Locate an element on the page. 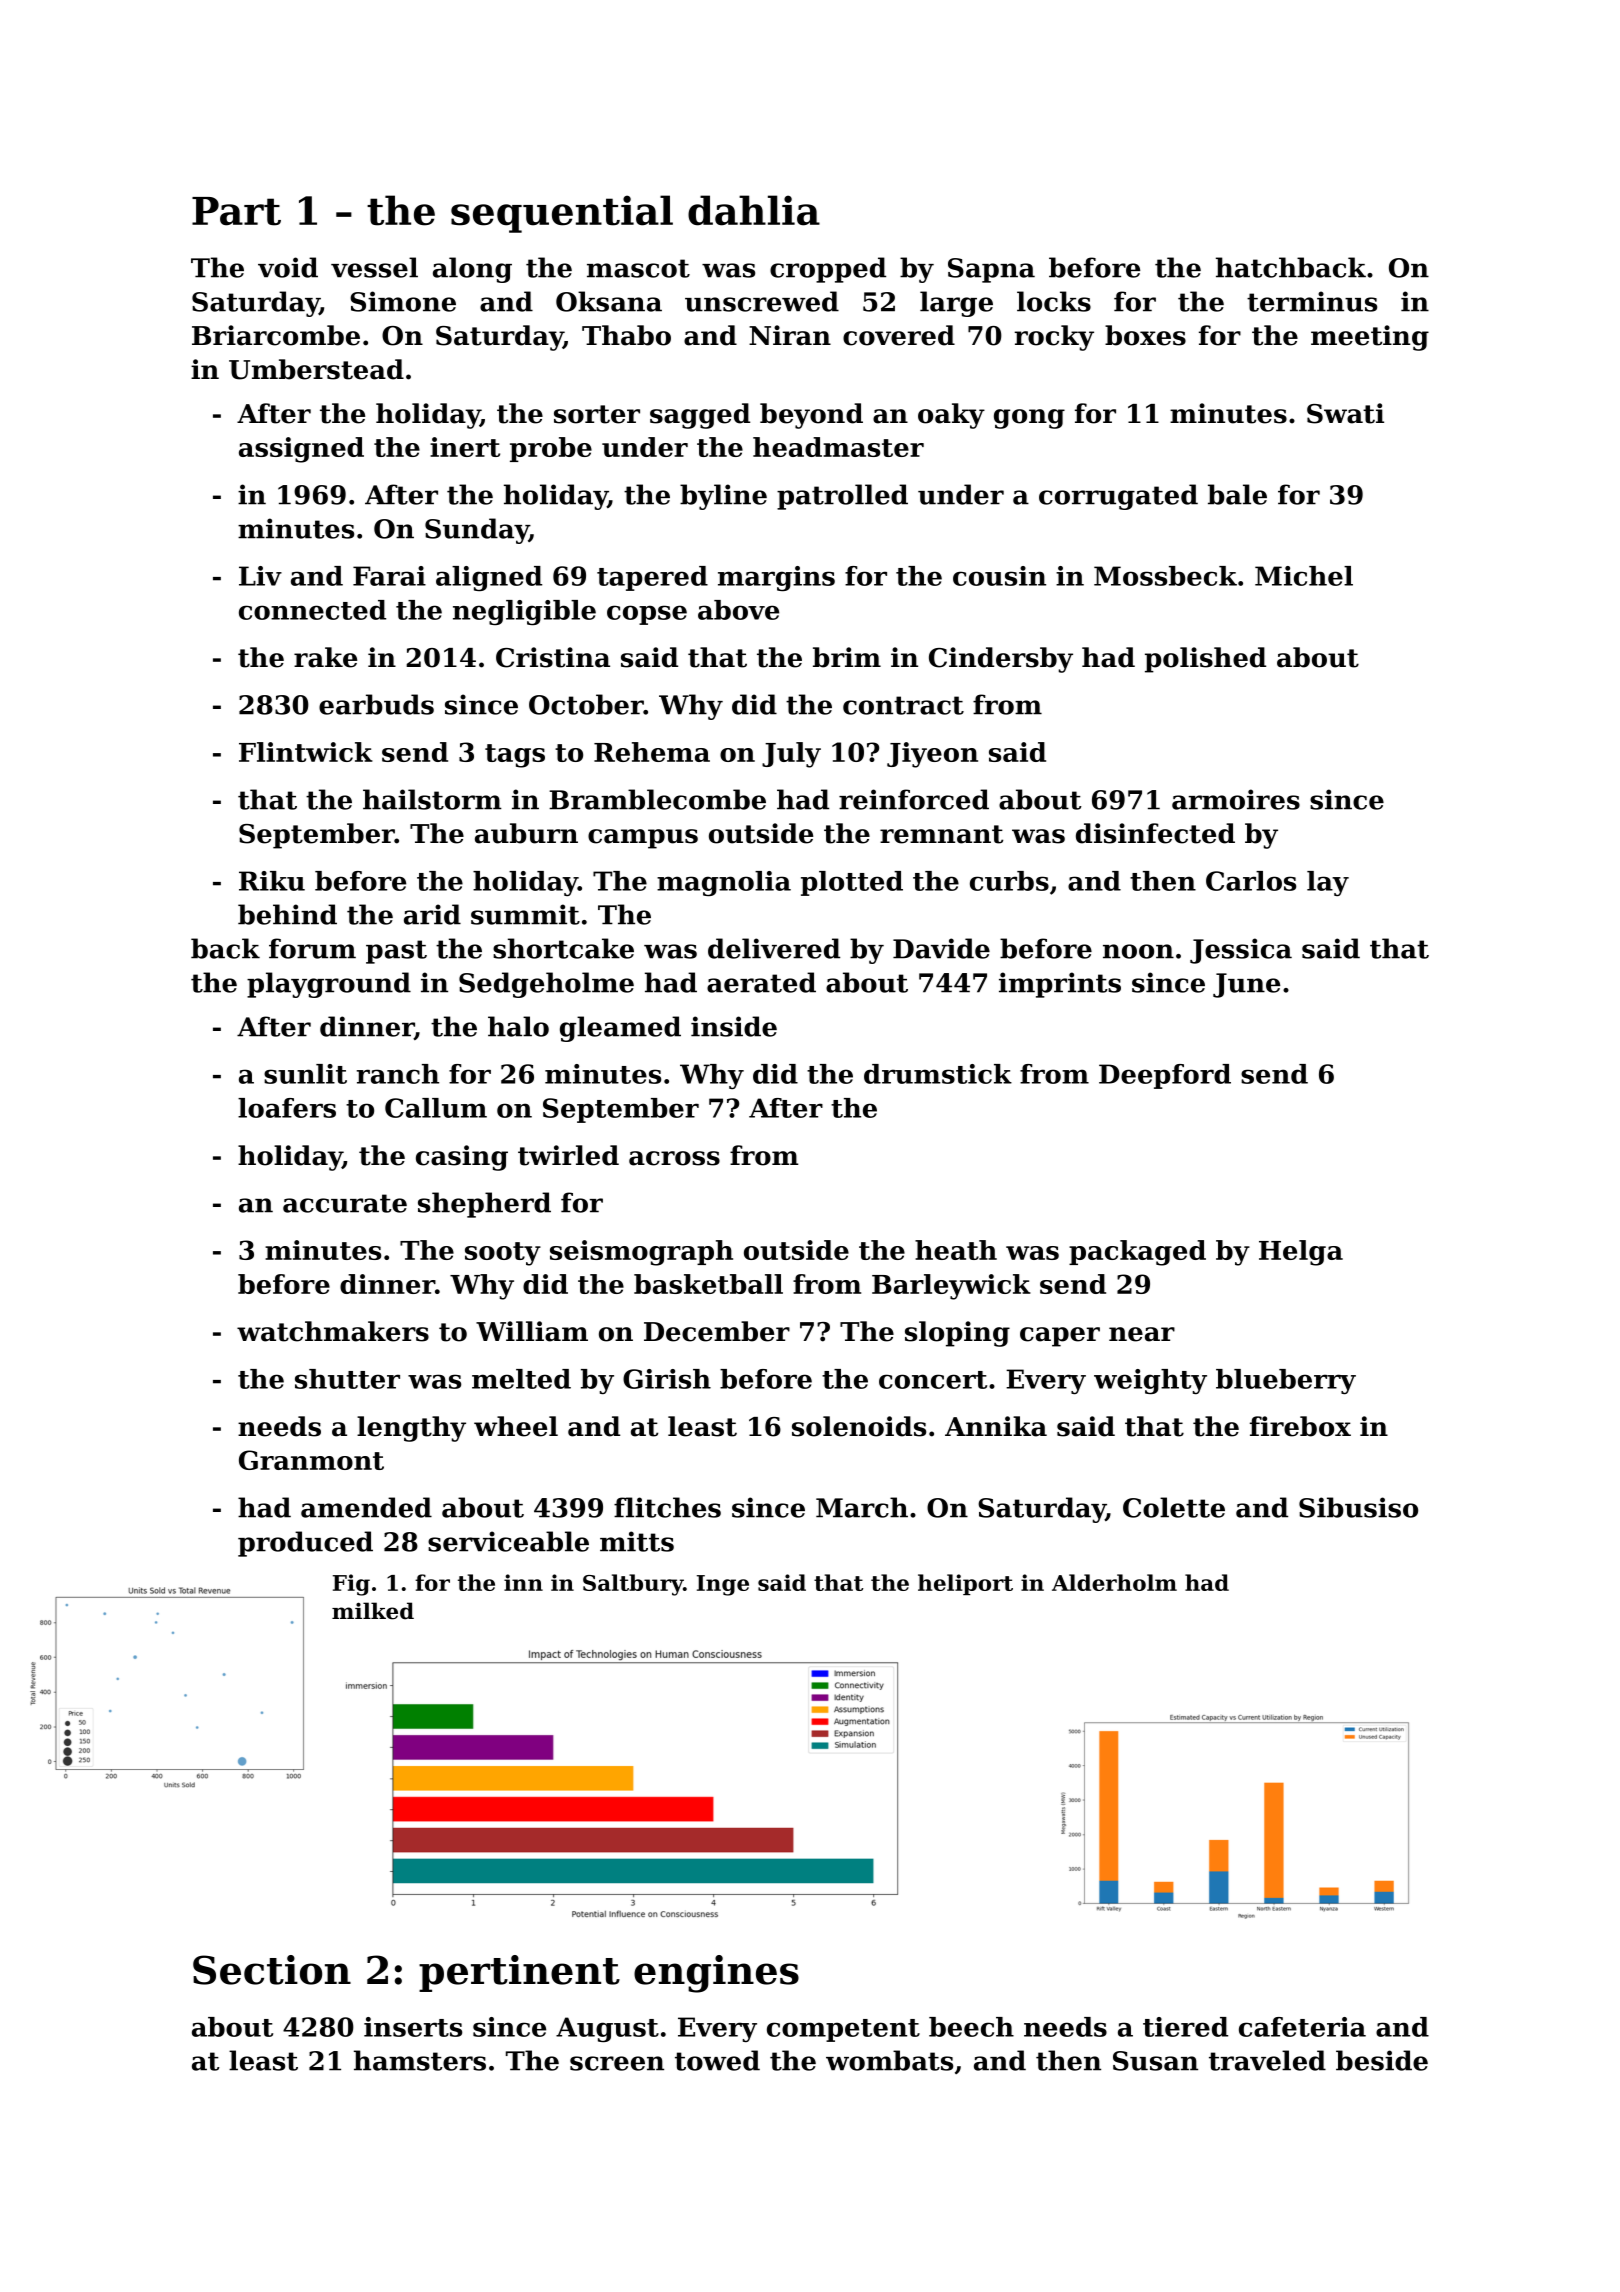 This document has width=1620, height=2292. above is located at coordinates (738, 610).
